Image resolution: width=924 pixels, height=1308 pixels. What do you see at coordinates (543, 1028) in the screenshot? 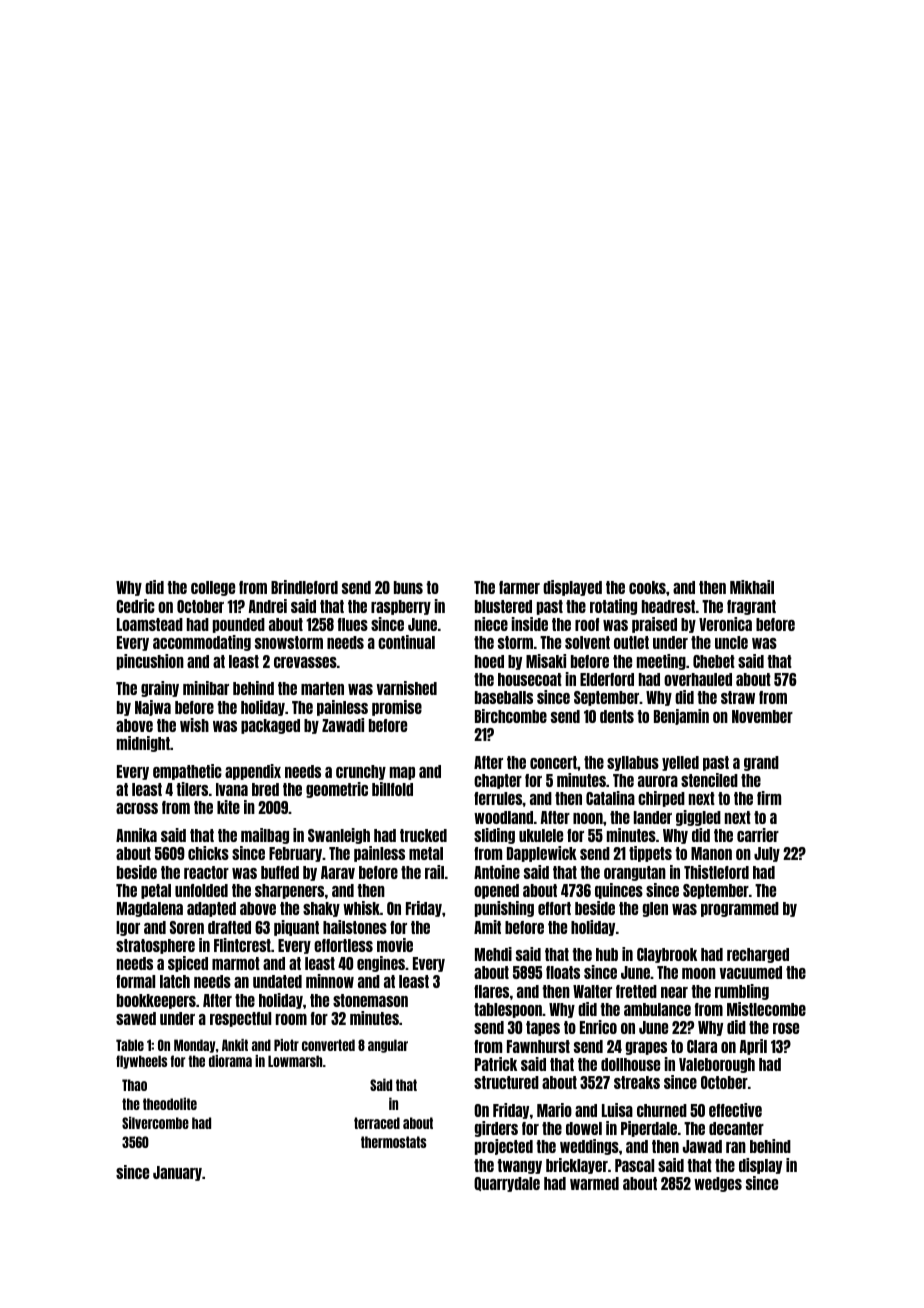
I see `tapes` at bounding box center [543, 1028].
